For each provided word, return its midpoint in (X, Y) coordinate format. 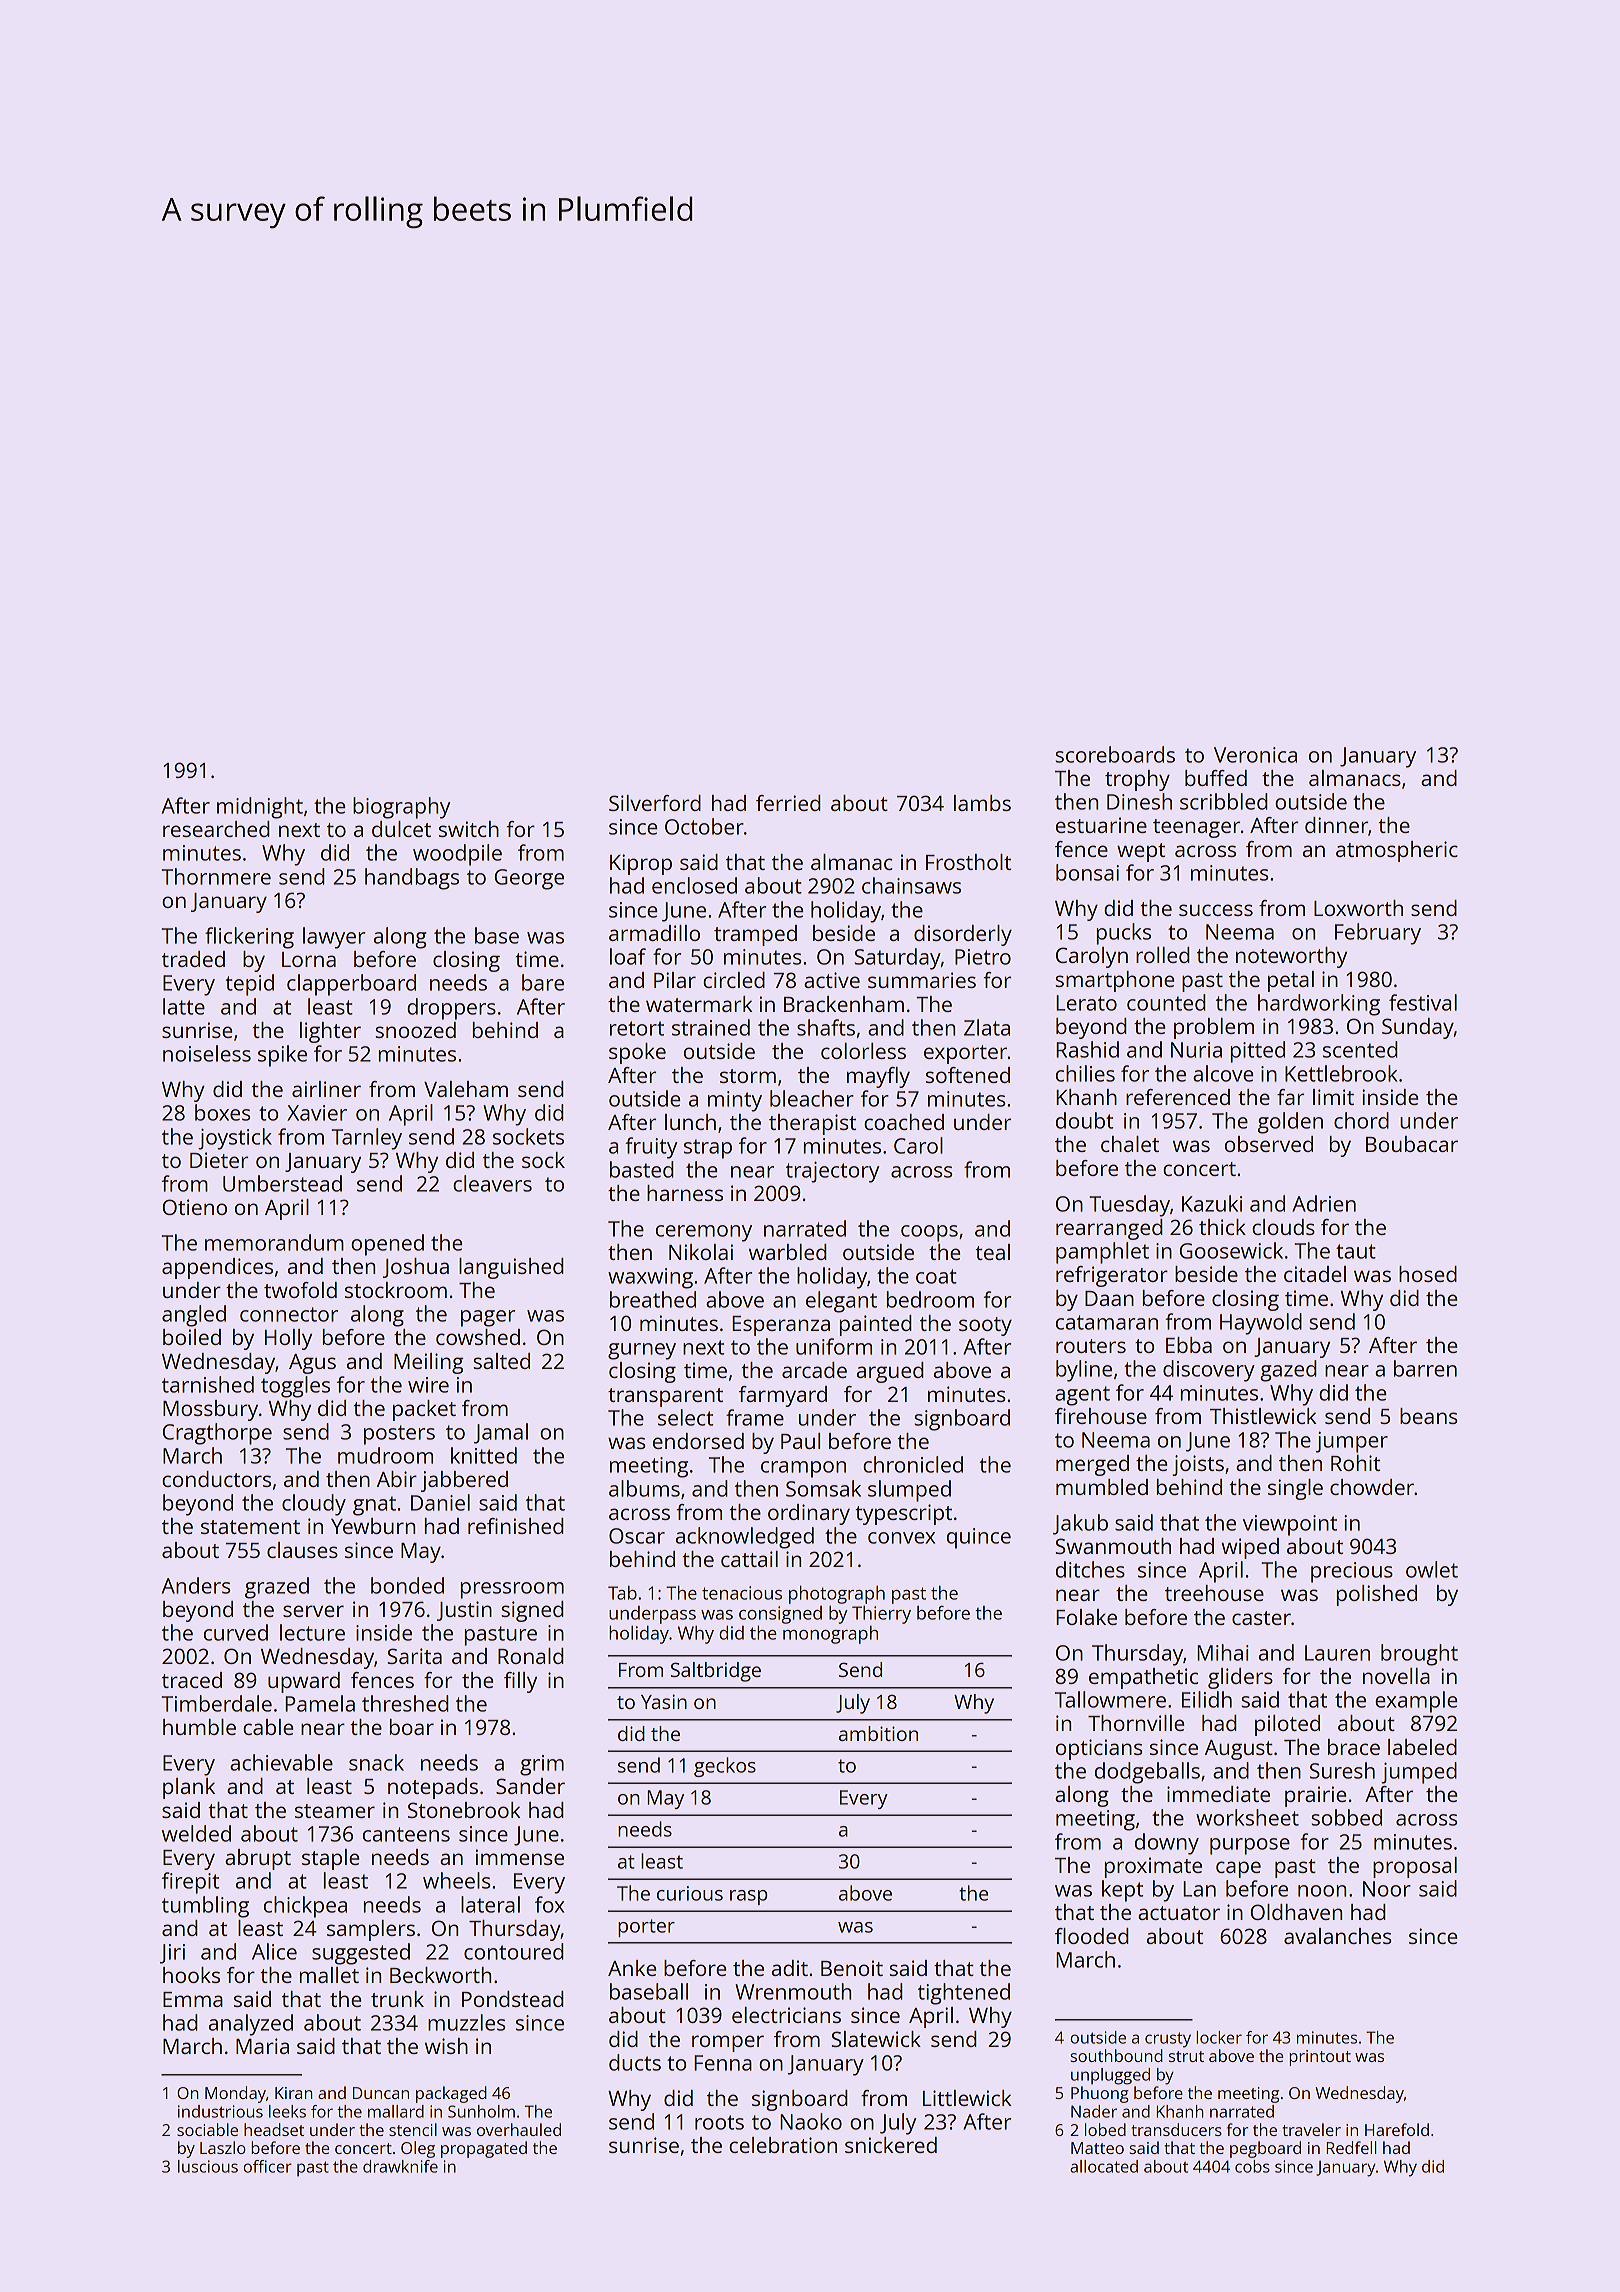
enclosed (694, 885)
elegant (841, 1302)
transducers (1176, 2129)
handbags (412, 879)
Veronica (1255, 755)
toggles (295, 1387)
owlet (1432, 1569)
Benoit (852, 1968)
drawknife (400, 2166)
